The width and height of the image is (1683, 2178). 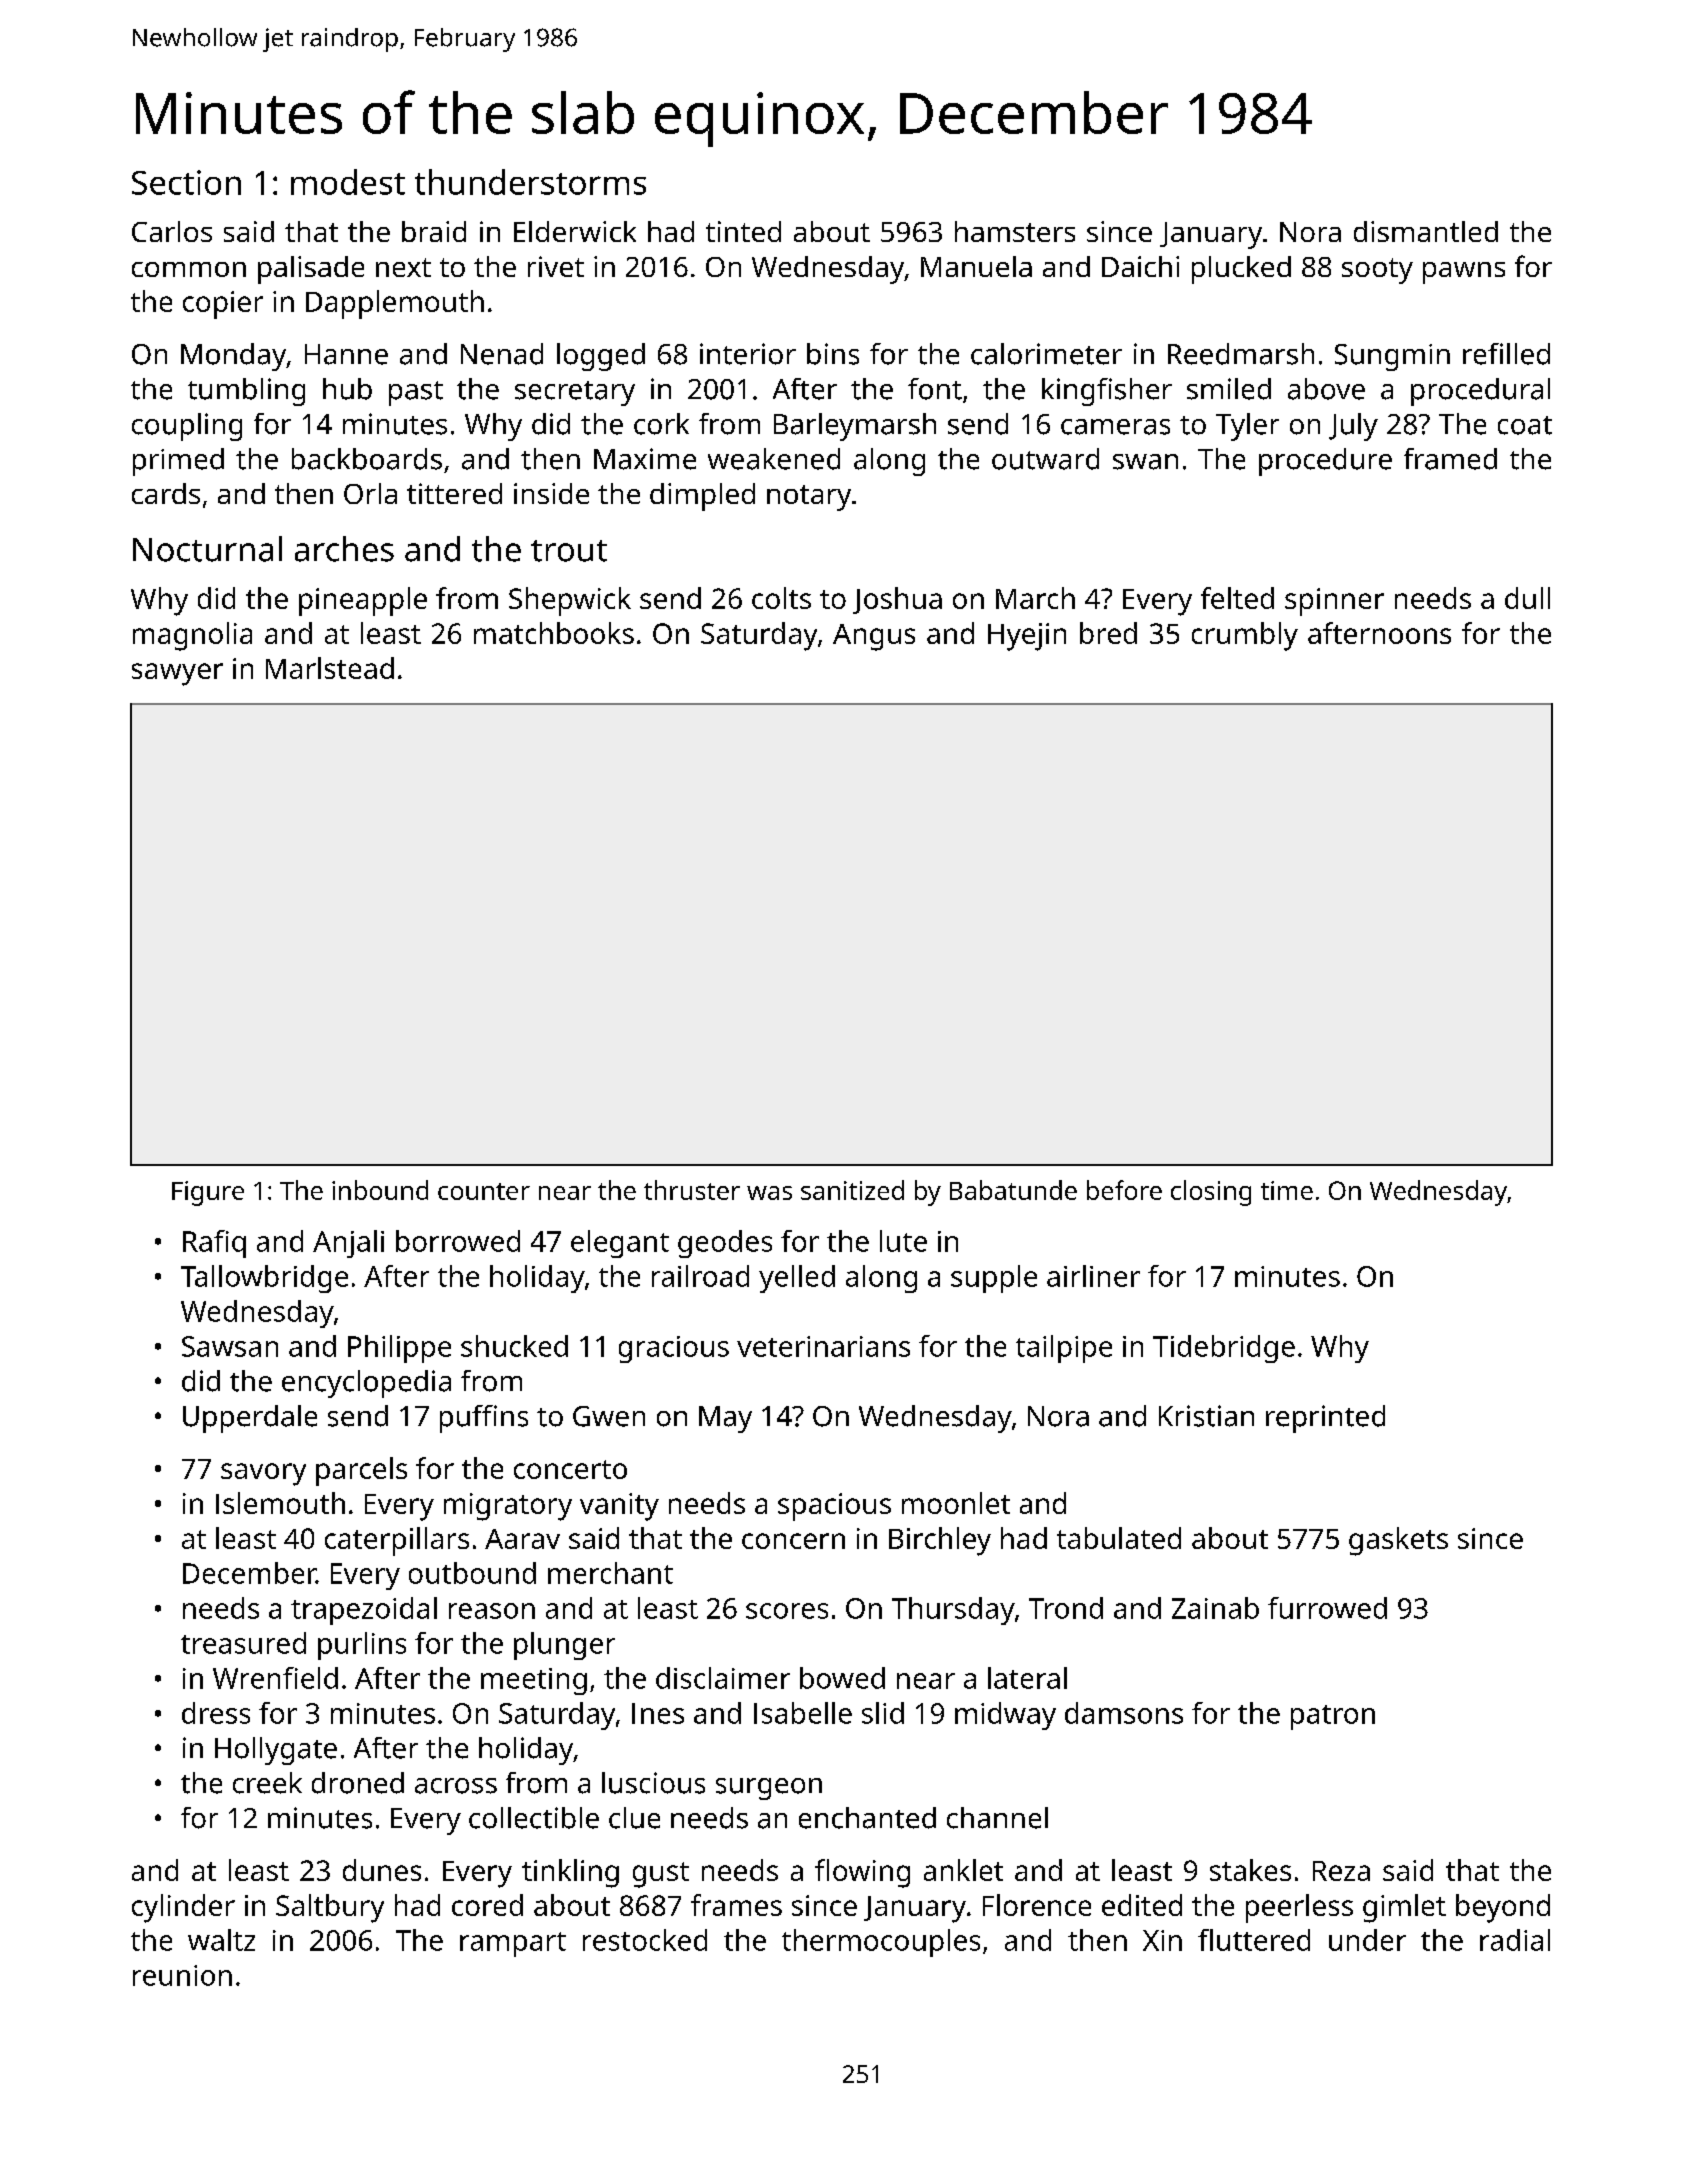 I want to click on modest, so click(x=348, y=182).
